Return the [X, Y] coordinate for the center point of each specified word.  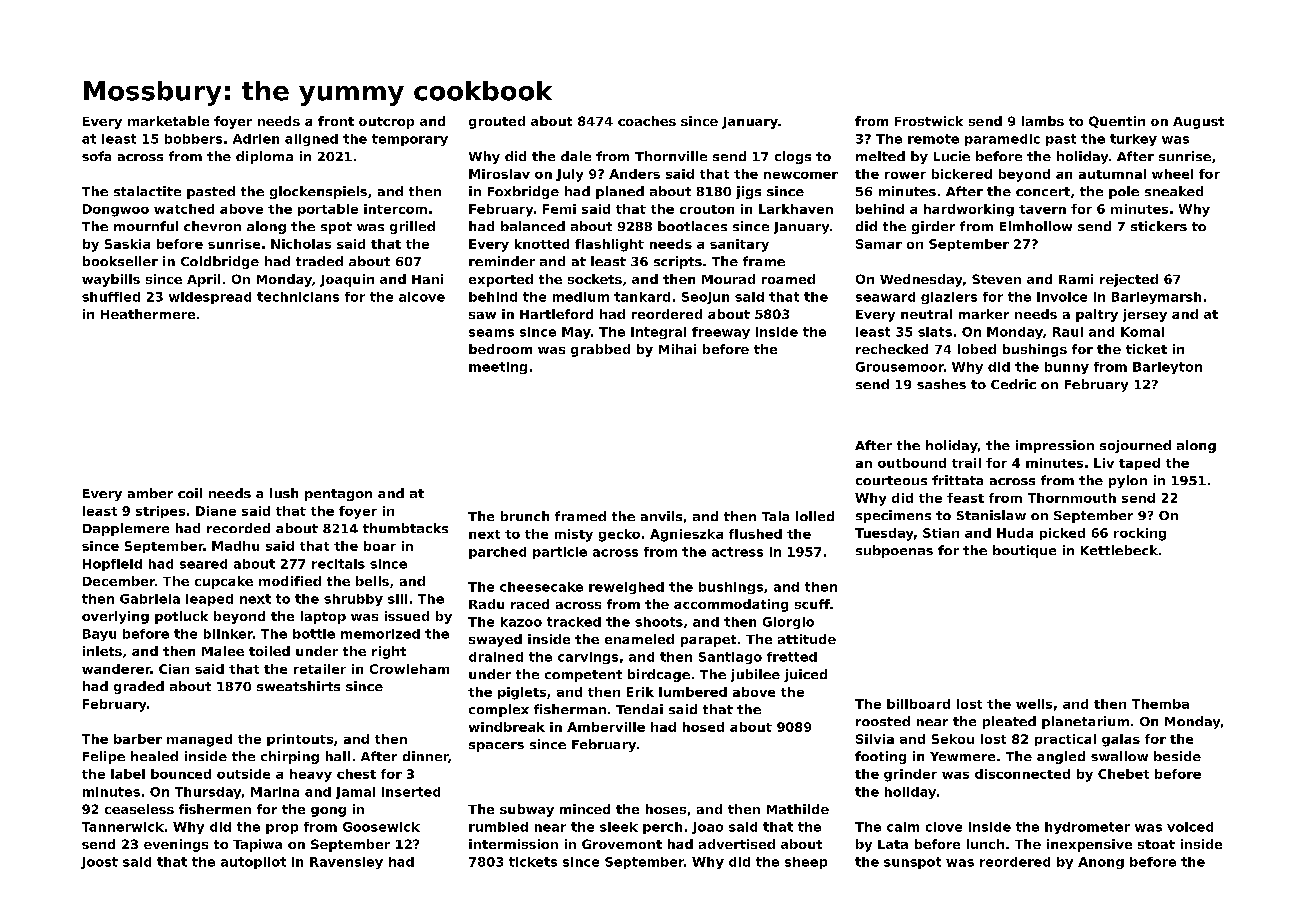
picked [1062, 534]
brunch [525, 516]
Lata [893, 844]
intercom [395, 209]
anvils [661, 516]
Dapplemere [126, 529]
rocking [1140, 534]
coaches [647, 121]
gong [328, 812]
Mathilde [798, 809]
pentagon [338, 495]
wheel [1172, 174]
